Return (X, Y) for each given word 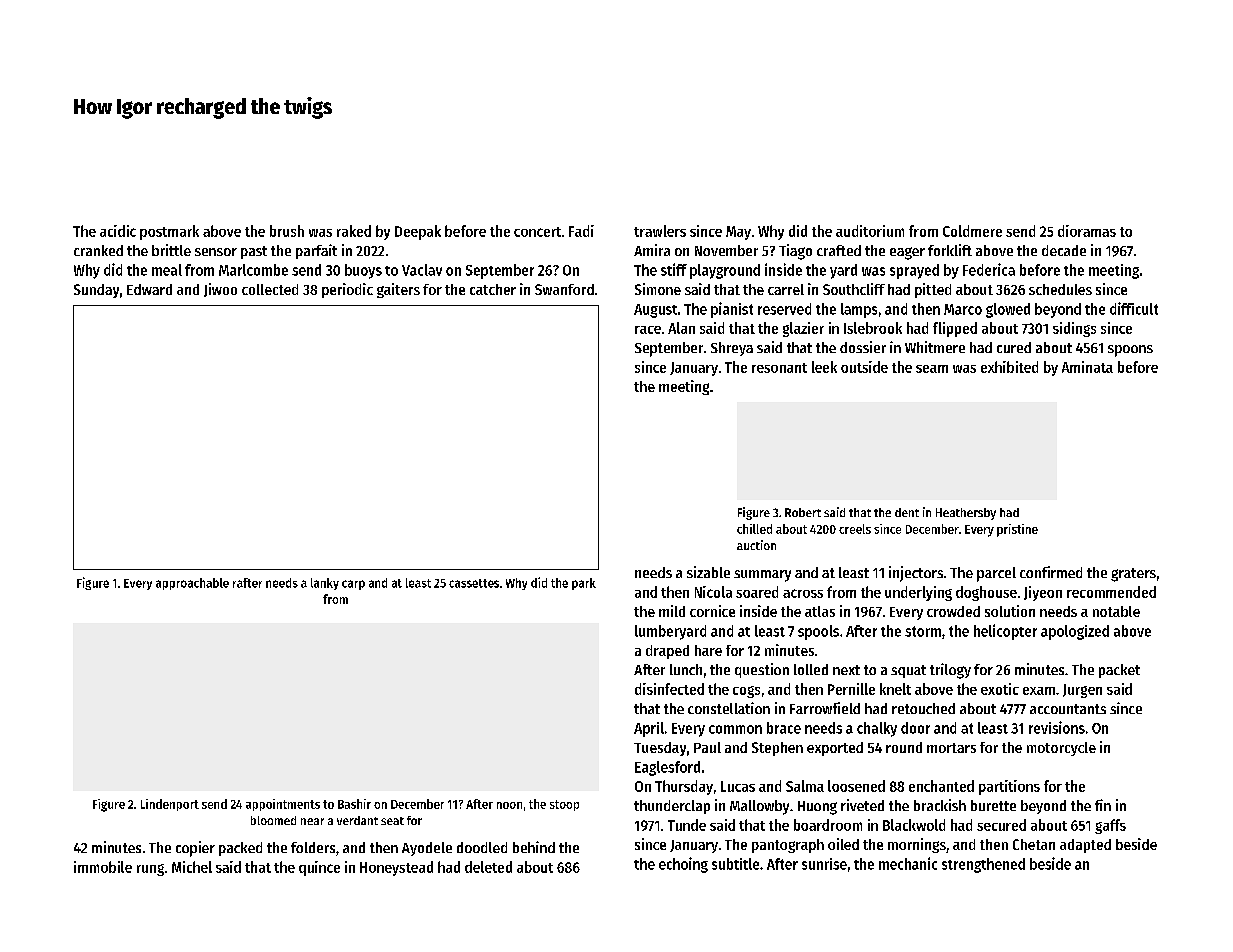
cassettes (474, 583)
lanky (325, 584)
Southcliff (854, 289)
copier (195, 849)
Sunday (96, 291)
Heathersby (966, 514)
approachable (192, 584)
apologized (1075, 632)
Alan (681, 328)
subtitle (735, 864)
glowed (1008, 310)
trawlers (660, 231)
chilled (754, 529)
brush (287, 231)
